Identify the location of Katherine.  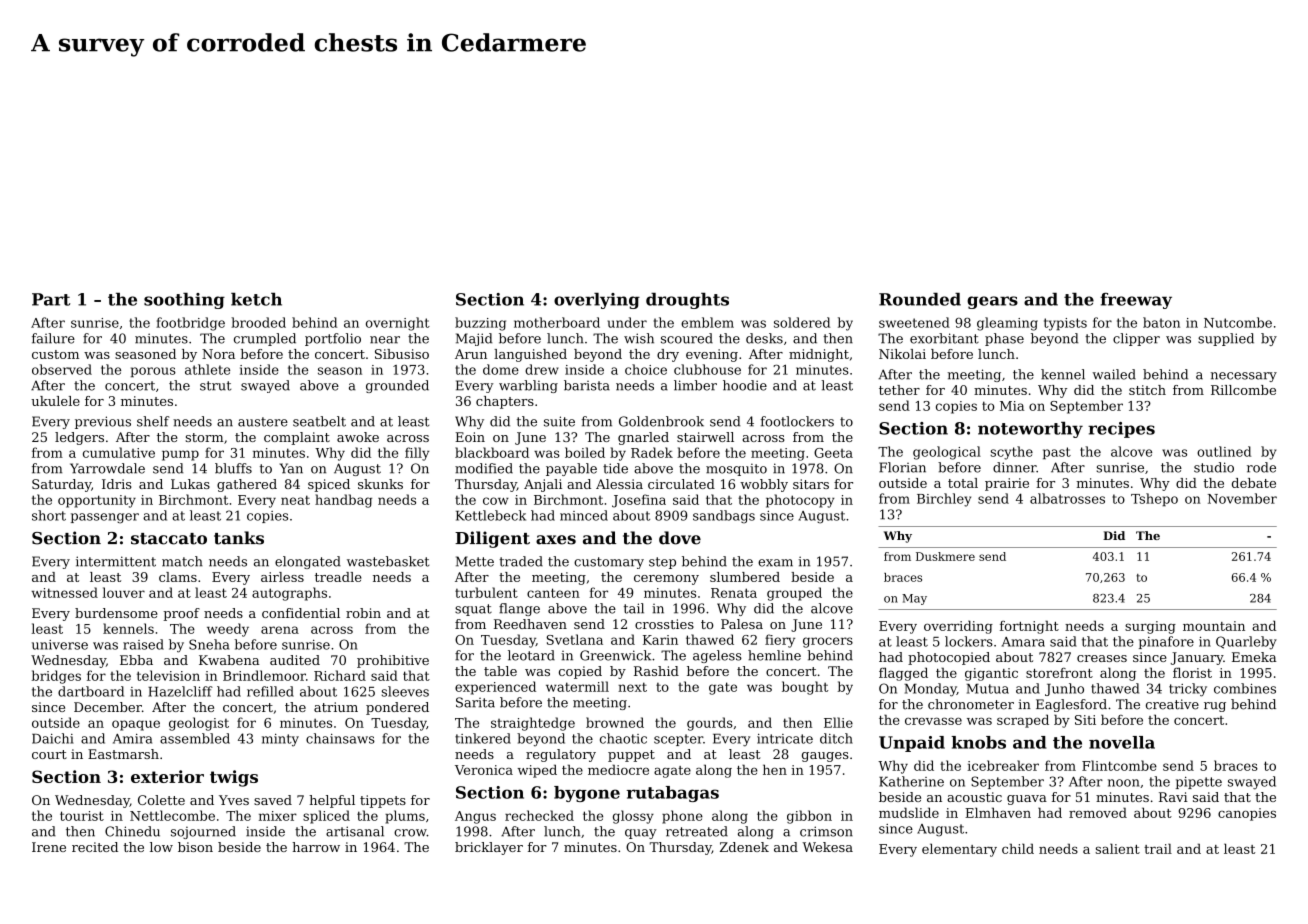
(911, 781).
